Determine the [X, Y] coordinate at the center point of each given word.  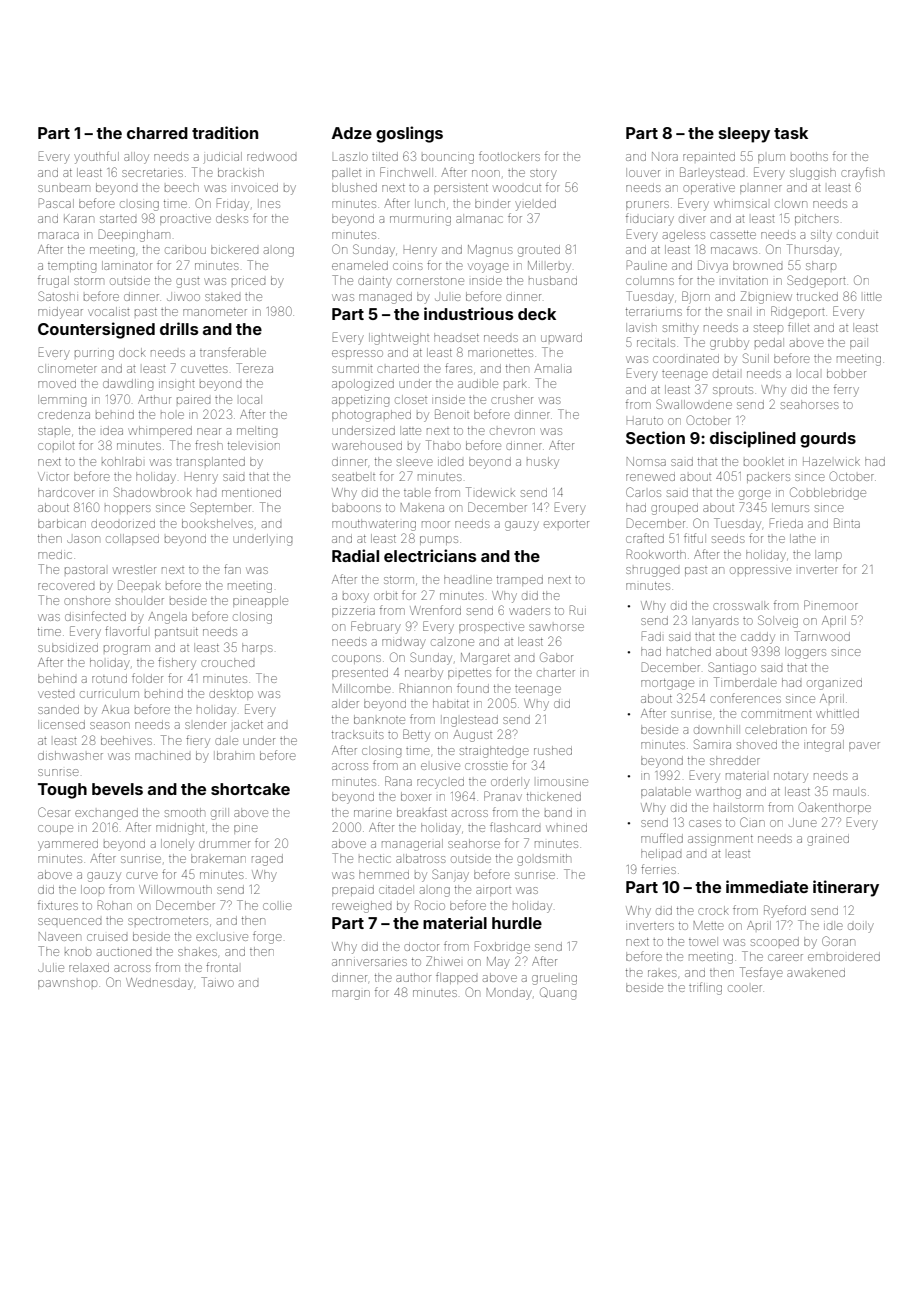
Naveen [60, 936]
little [873, 296]
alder [345, 703]
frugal [53, 281]
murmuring [420, 221]
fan [232, 569]
